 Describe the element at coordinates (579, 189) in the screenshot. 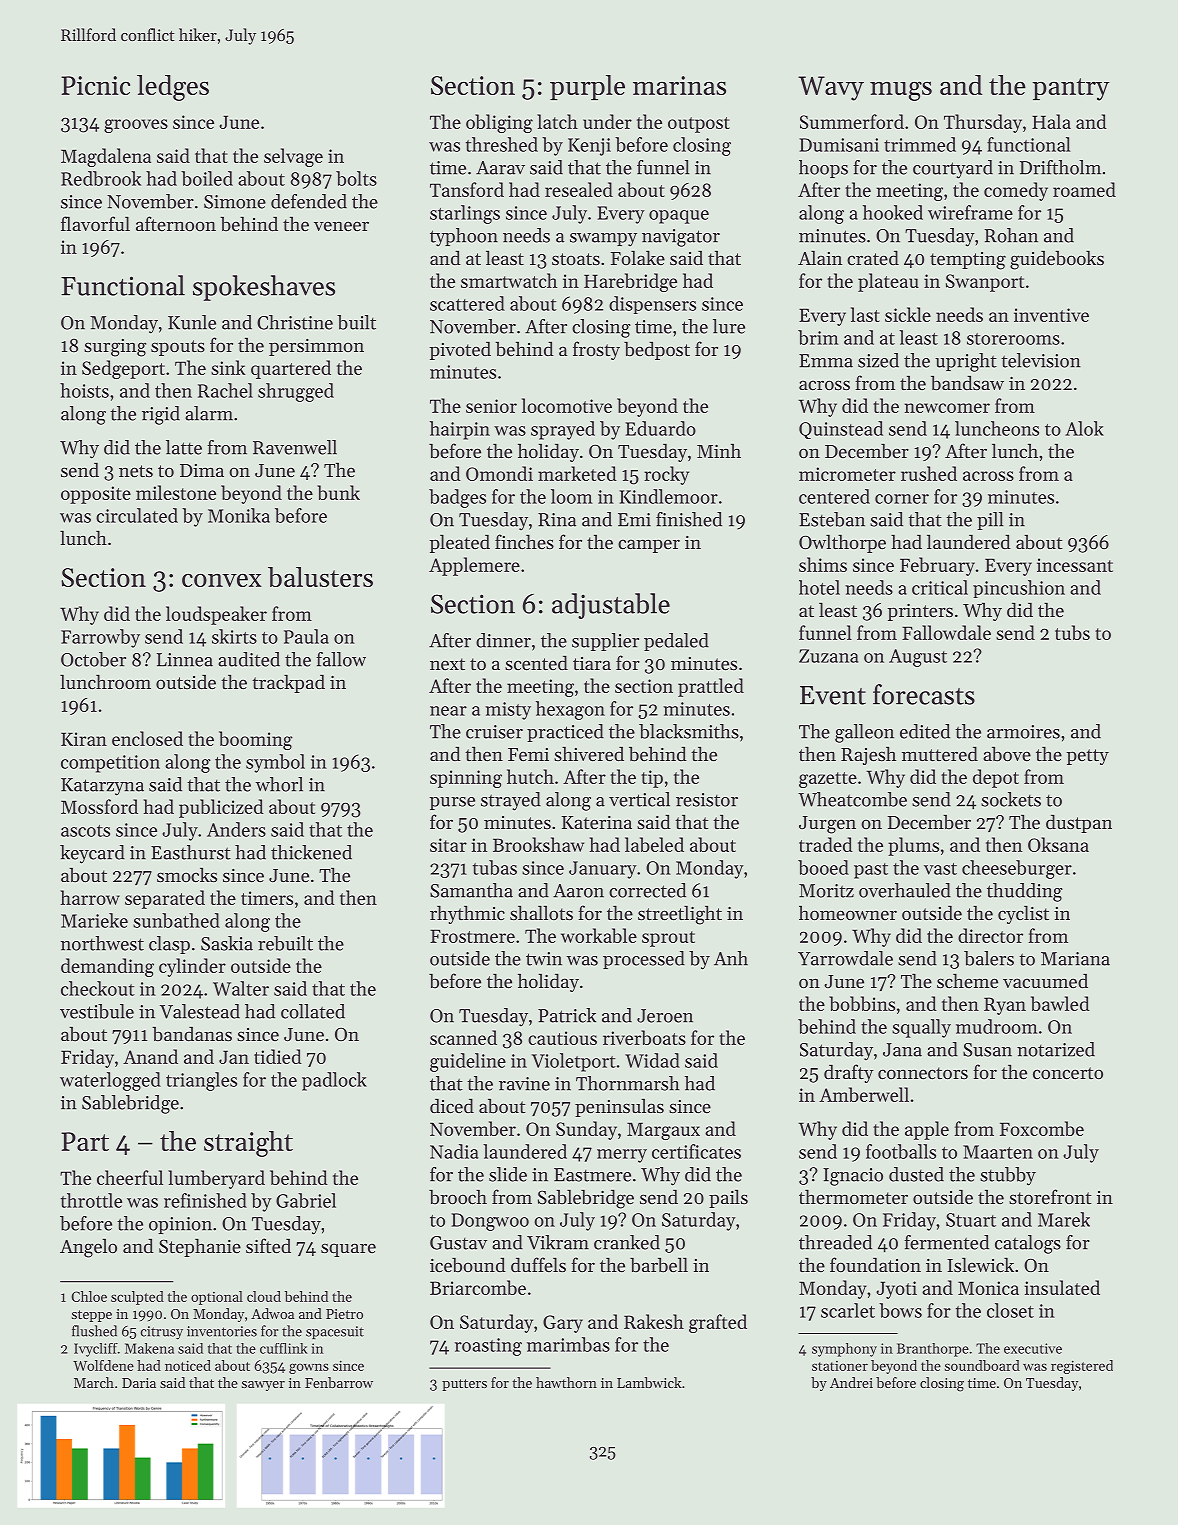

I see `resealed` at that location.
